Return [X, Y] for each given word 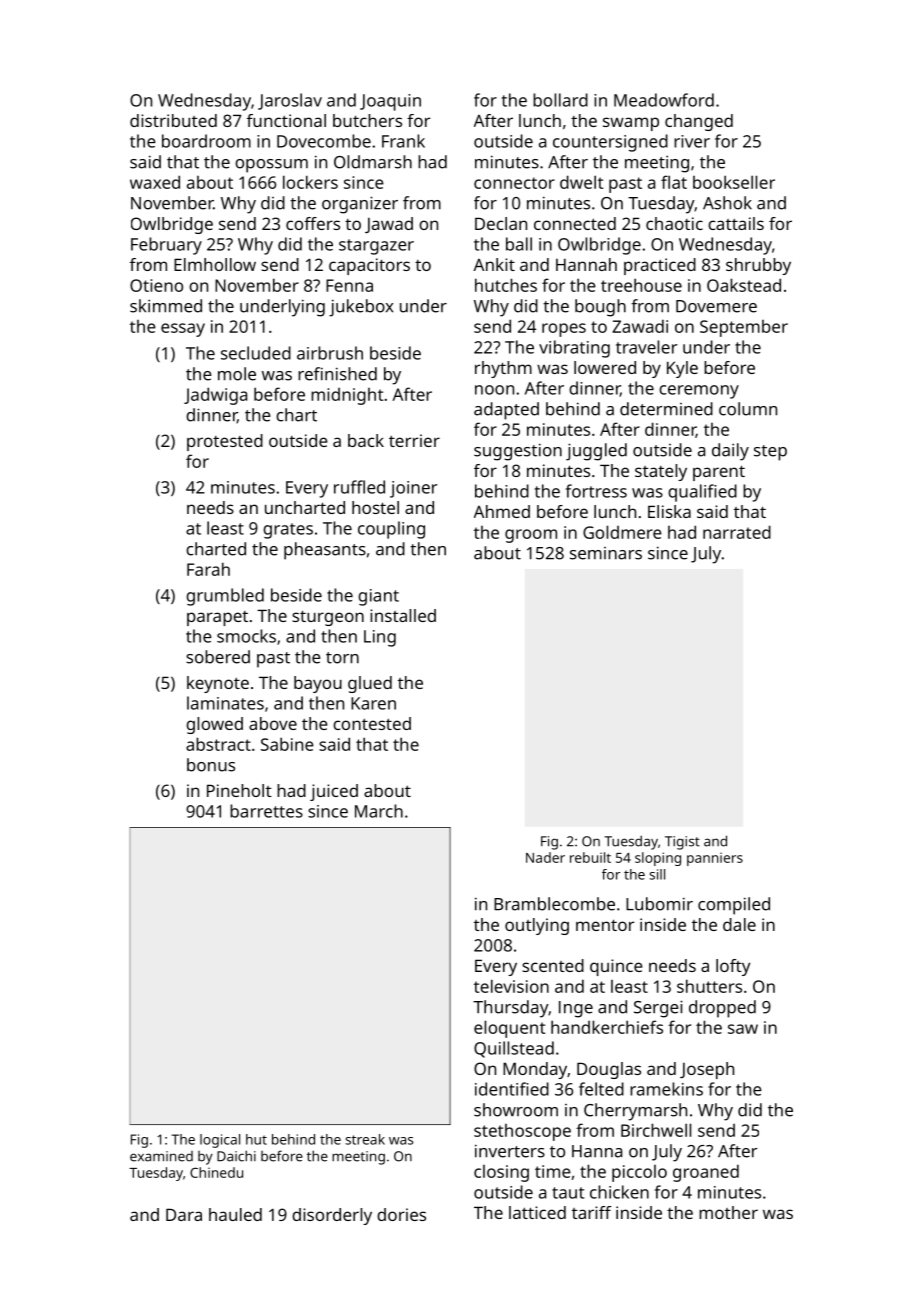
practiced [660, 266]
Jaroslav [290, 101]
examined [161, 1156]
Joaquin [390, 102]
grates [288, 531]
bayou [318, 684]
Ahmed [502, 511]
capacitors [369, 266]
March [379, 811]
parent [719, 473]
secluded [256, 353]
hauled [235, 1214]
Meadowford [664, 100]
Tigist [682, 843]
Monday [535, 1070]
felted [601, 1089]
